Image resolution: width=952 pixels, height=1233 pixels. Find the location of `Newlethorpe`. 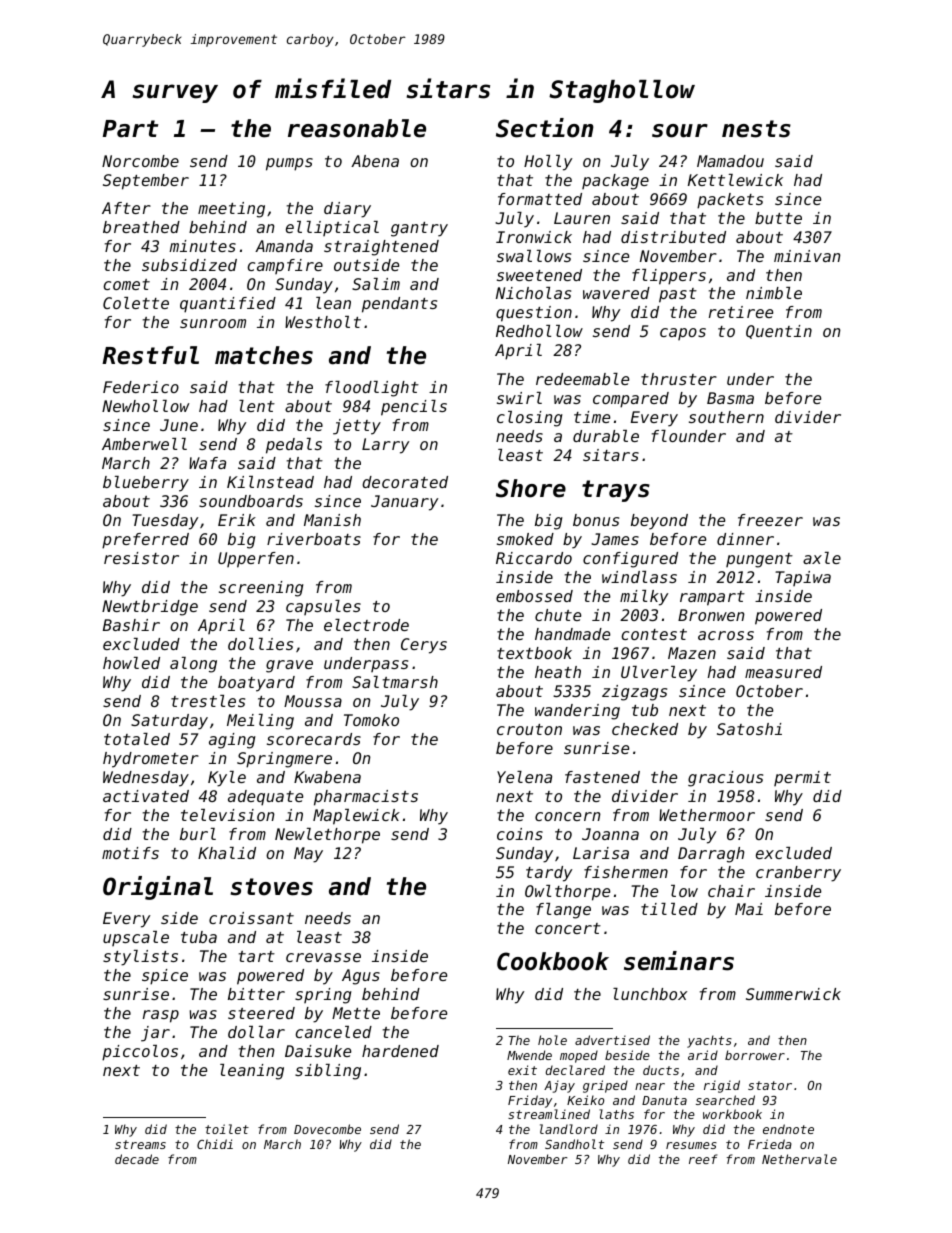

Newlethorpe is located at coordinates (327, 836).
